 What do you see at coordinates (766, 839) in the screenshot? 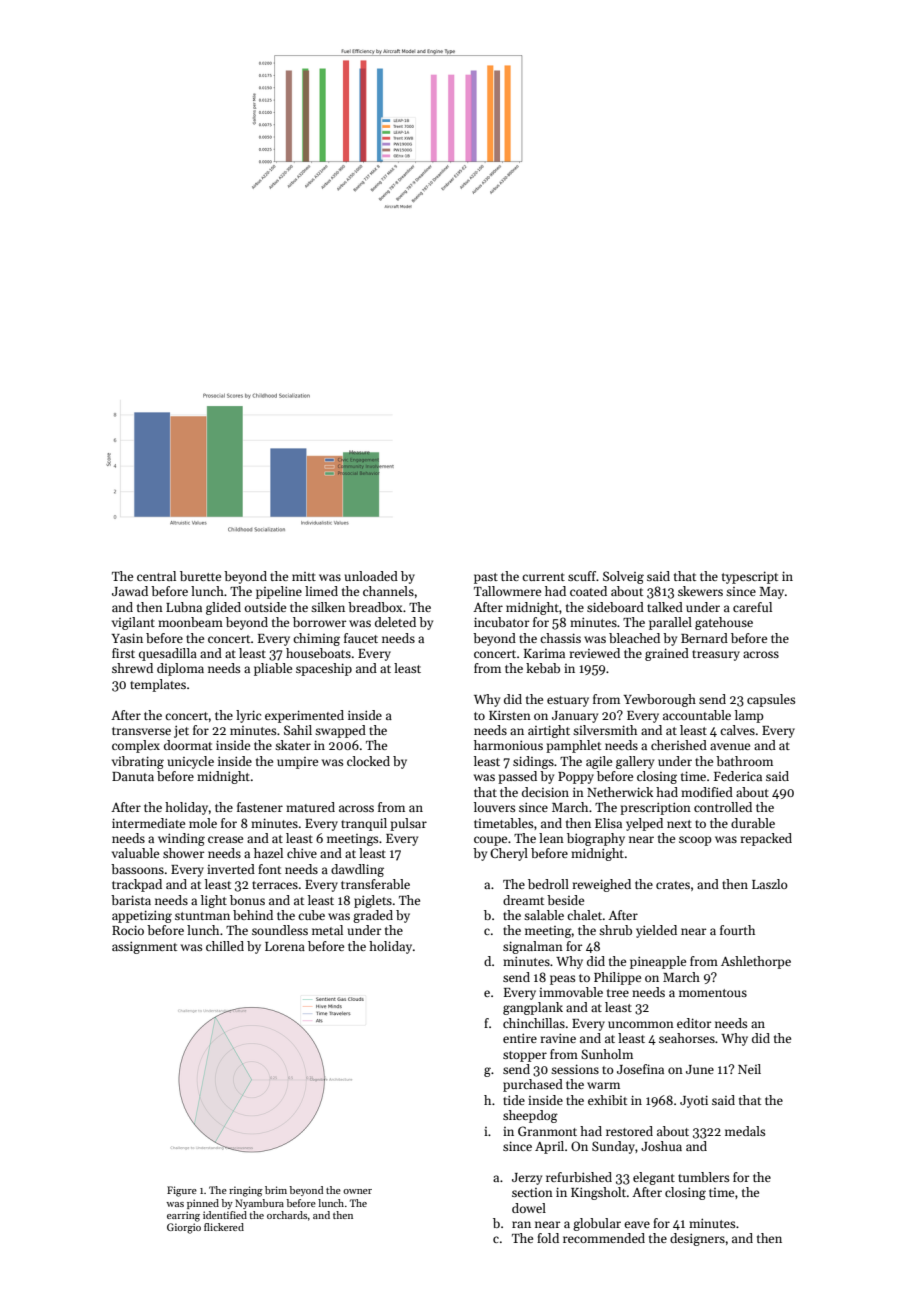
I see `repacked` at bounding box center [766, 839].
